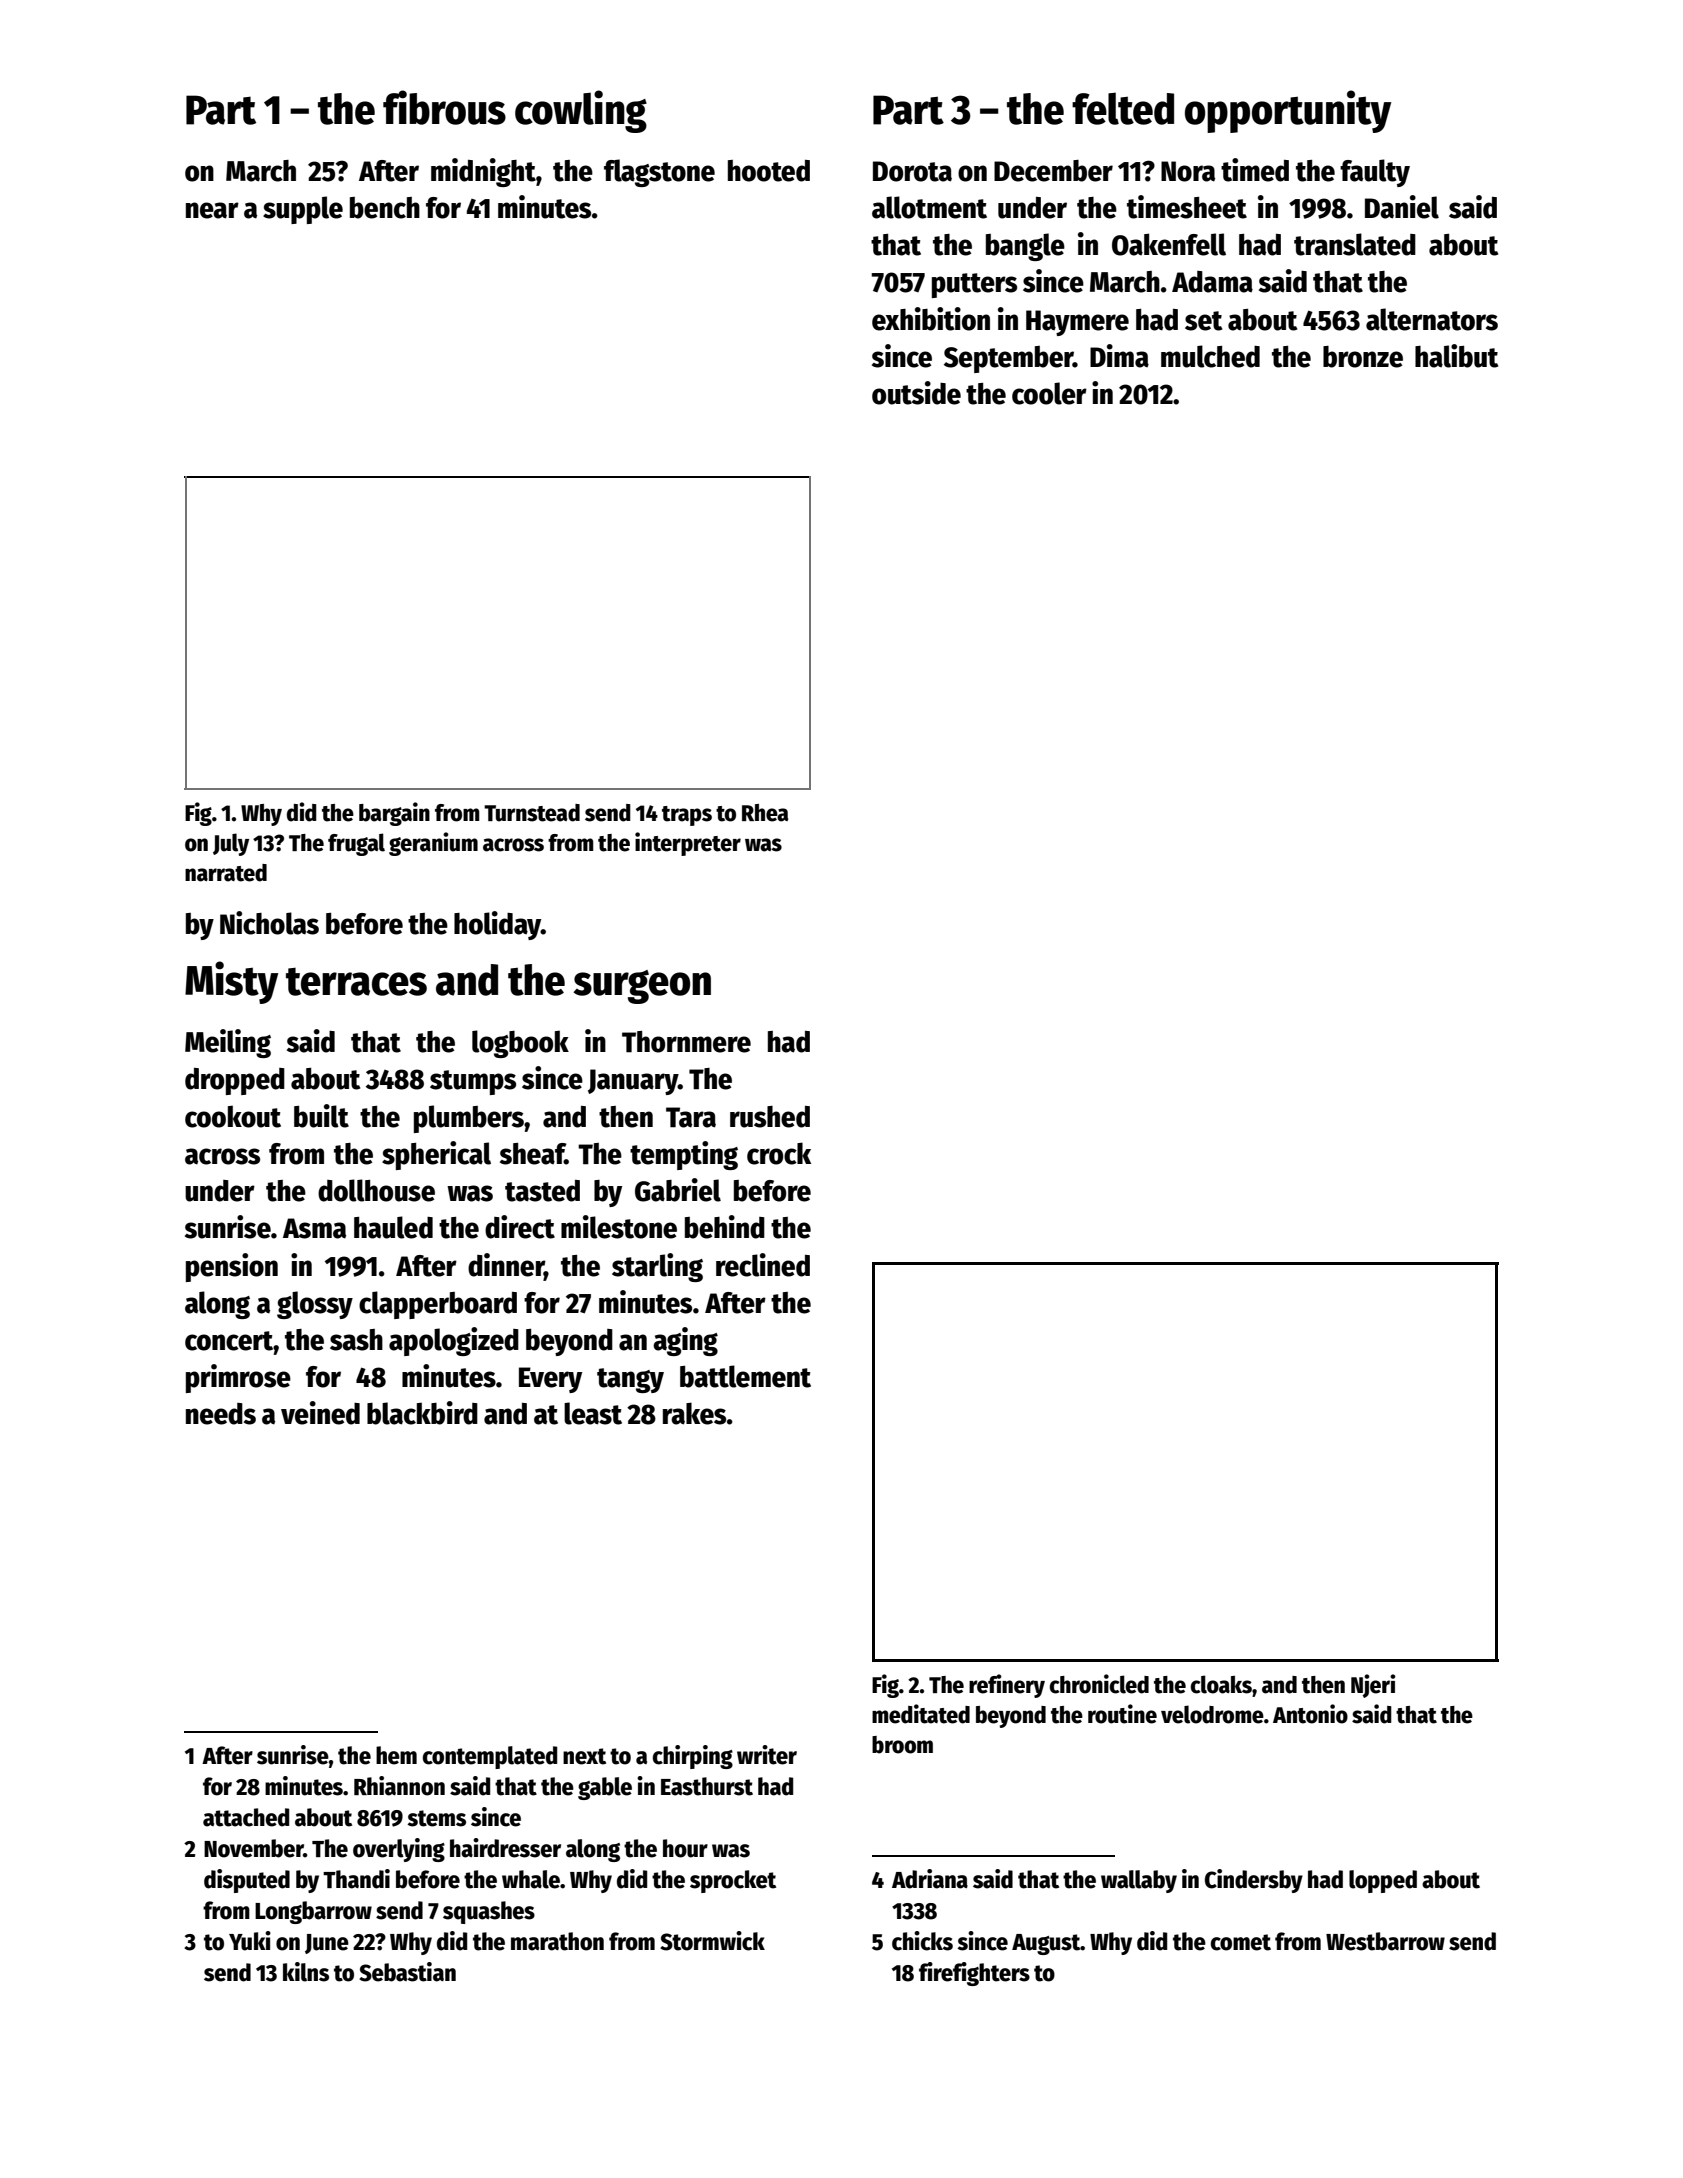 Image resolution: width=1683 pixels, height=2178 pixels. What do you see at coordinates (356, 982) in the screenshot?
I see `terraces` at bounding box center [356, 982].
